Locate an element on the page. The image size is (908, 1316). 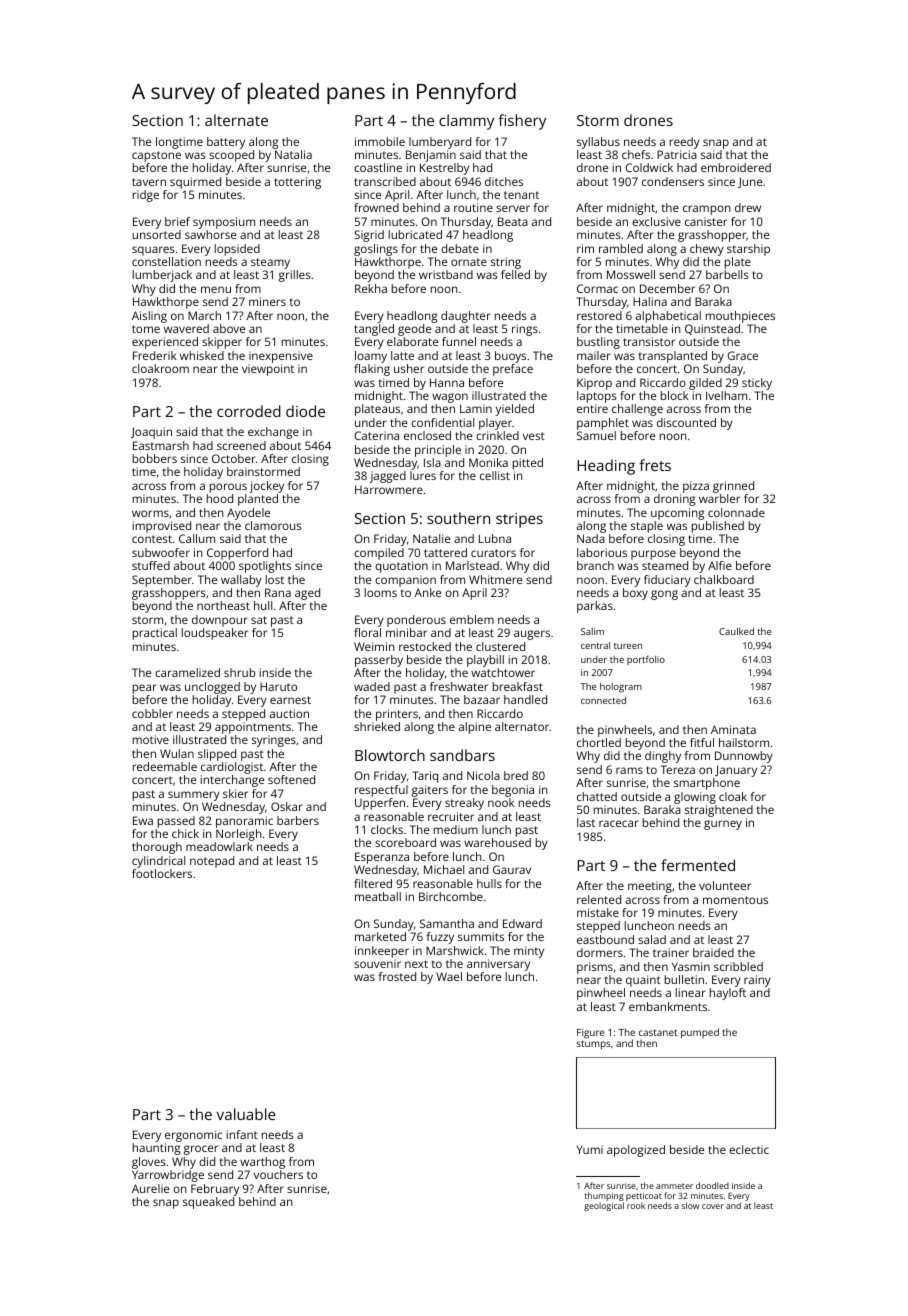
reedy is located at coordinates (685, 143).
